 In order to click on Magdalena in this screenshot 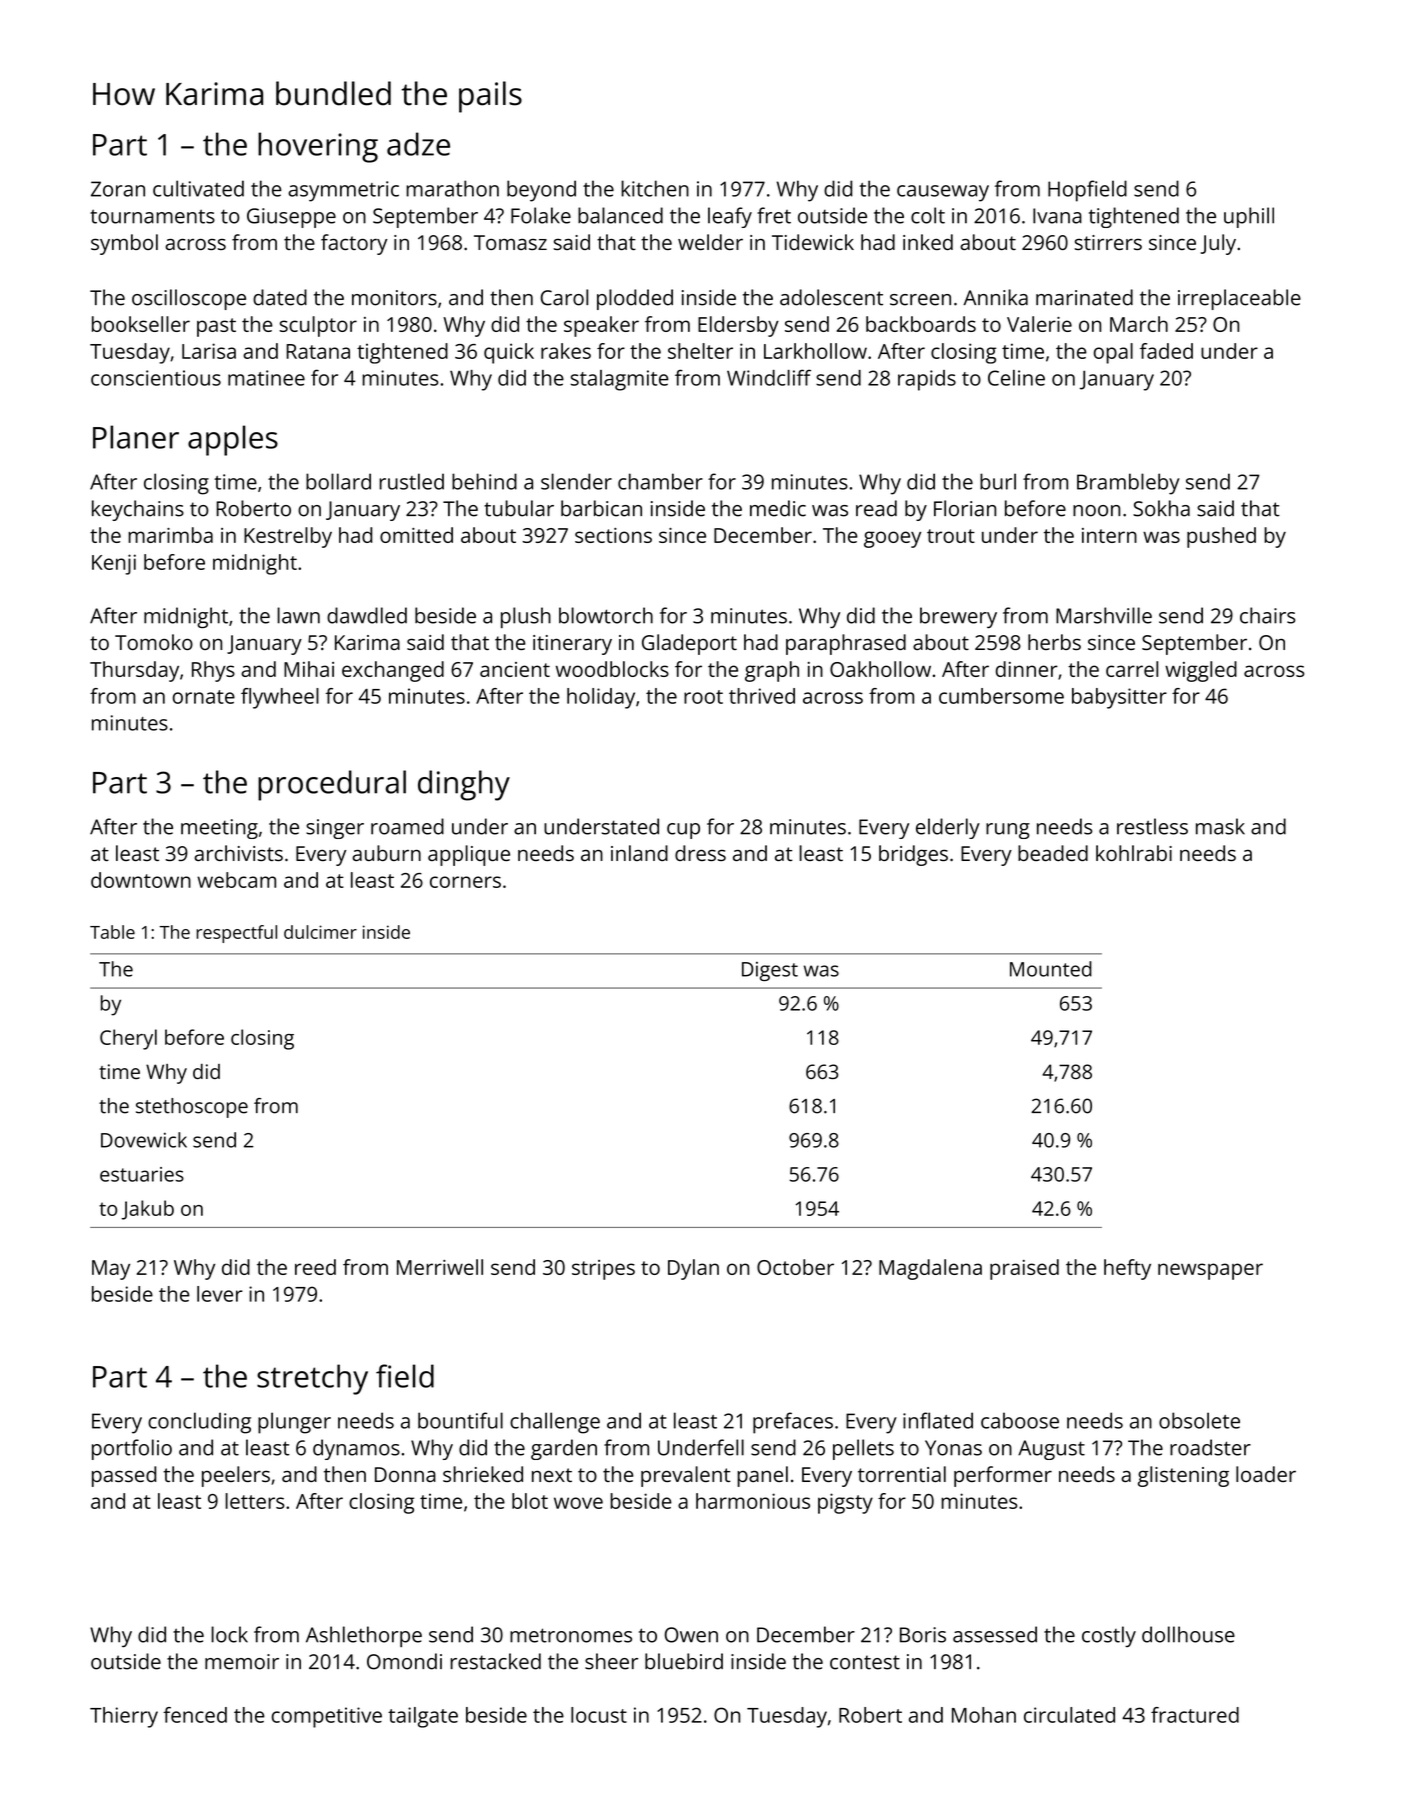, I will do `click(930, 1269)`.
